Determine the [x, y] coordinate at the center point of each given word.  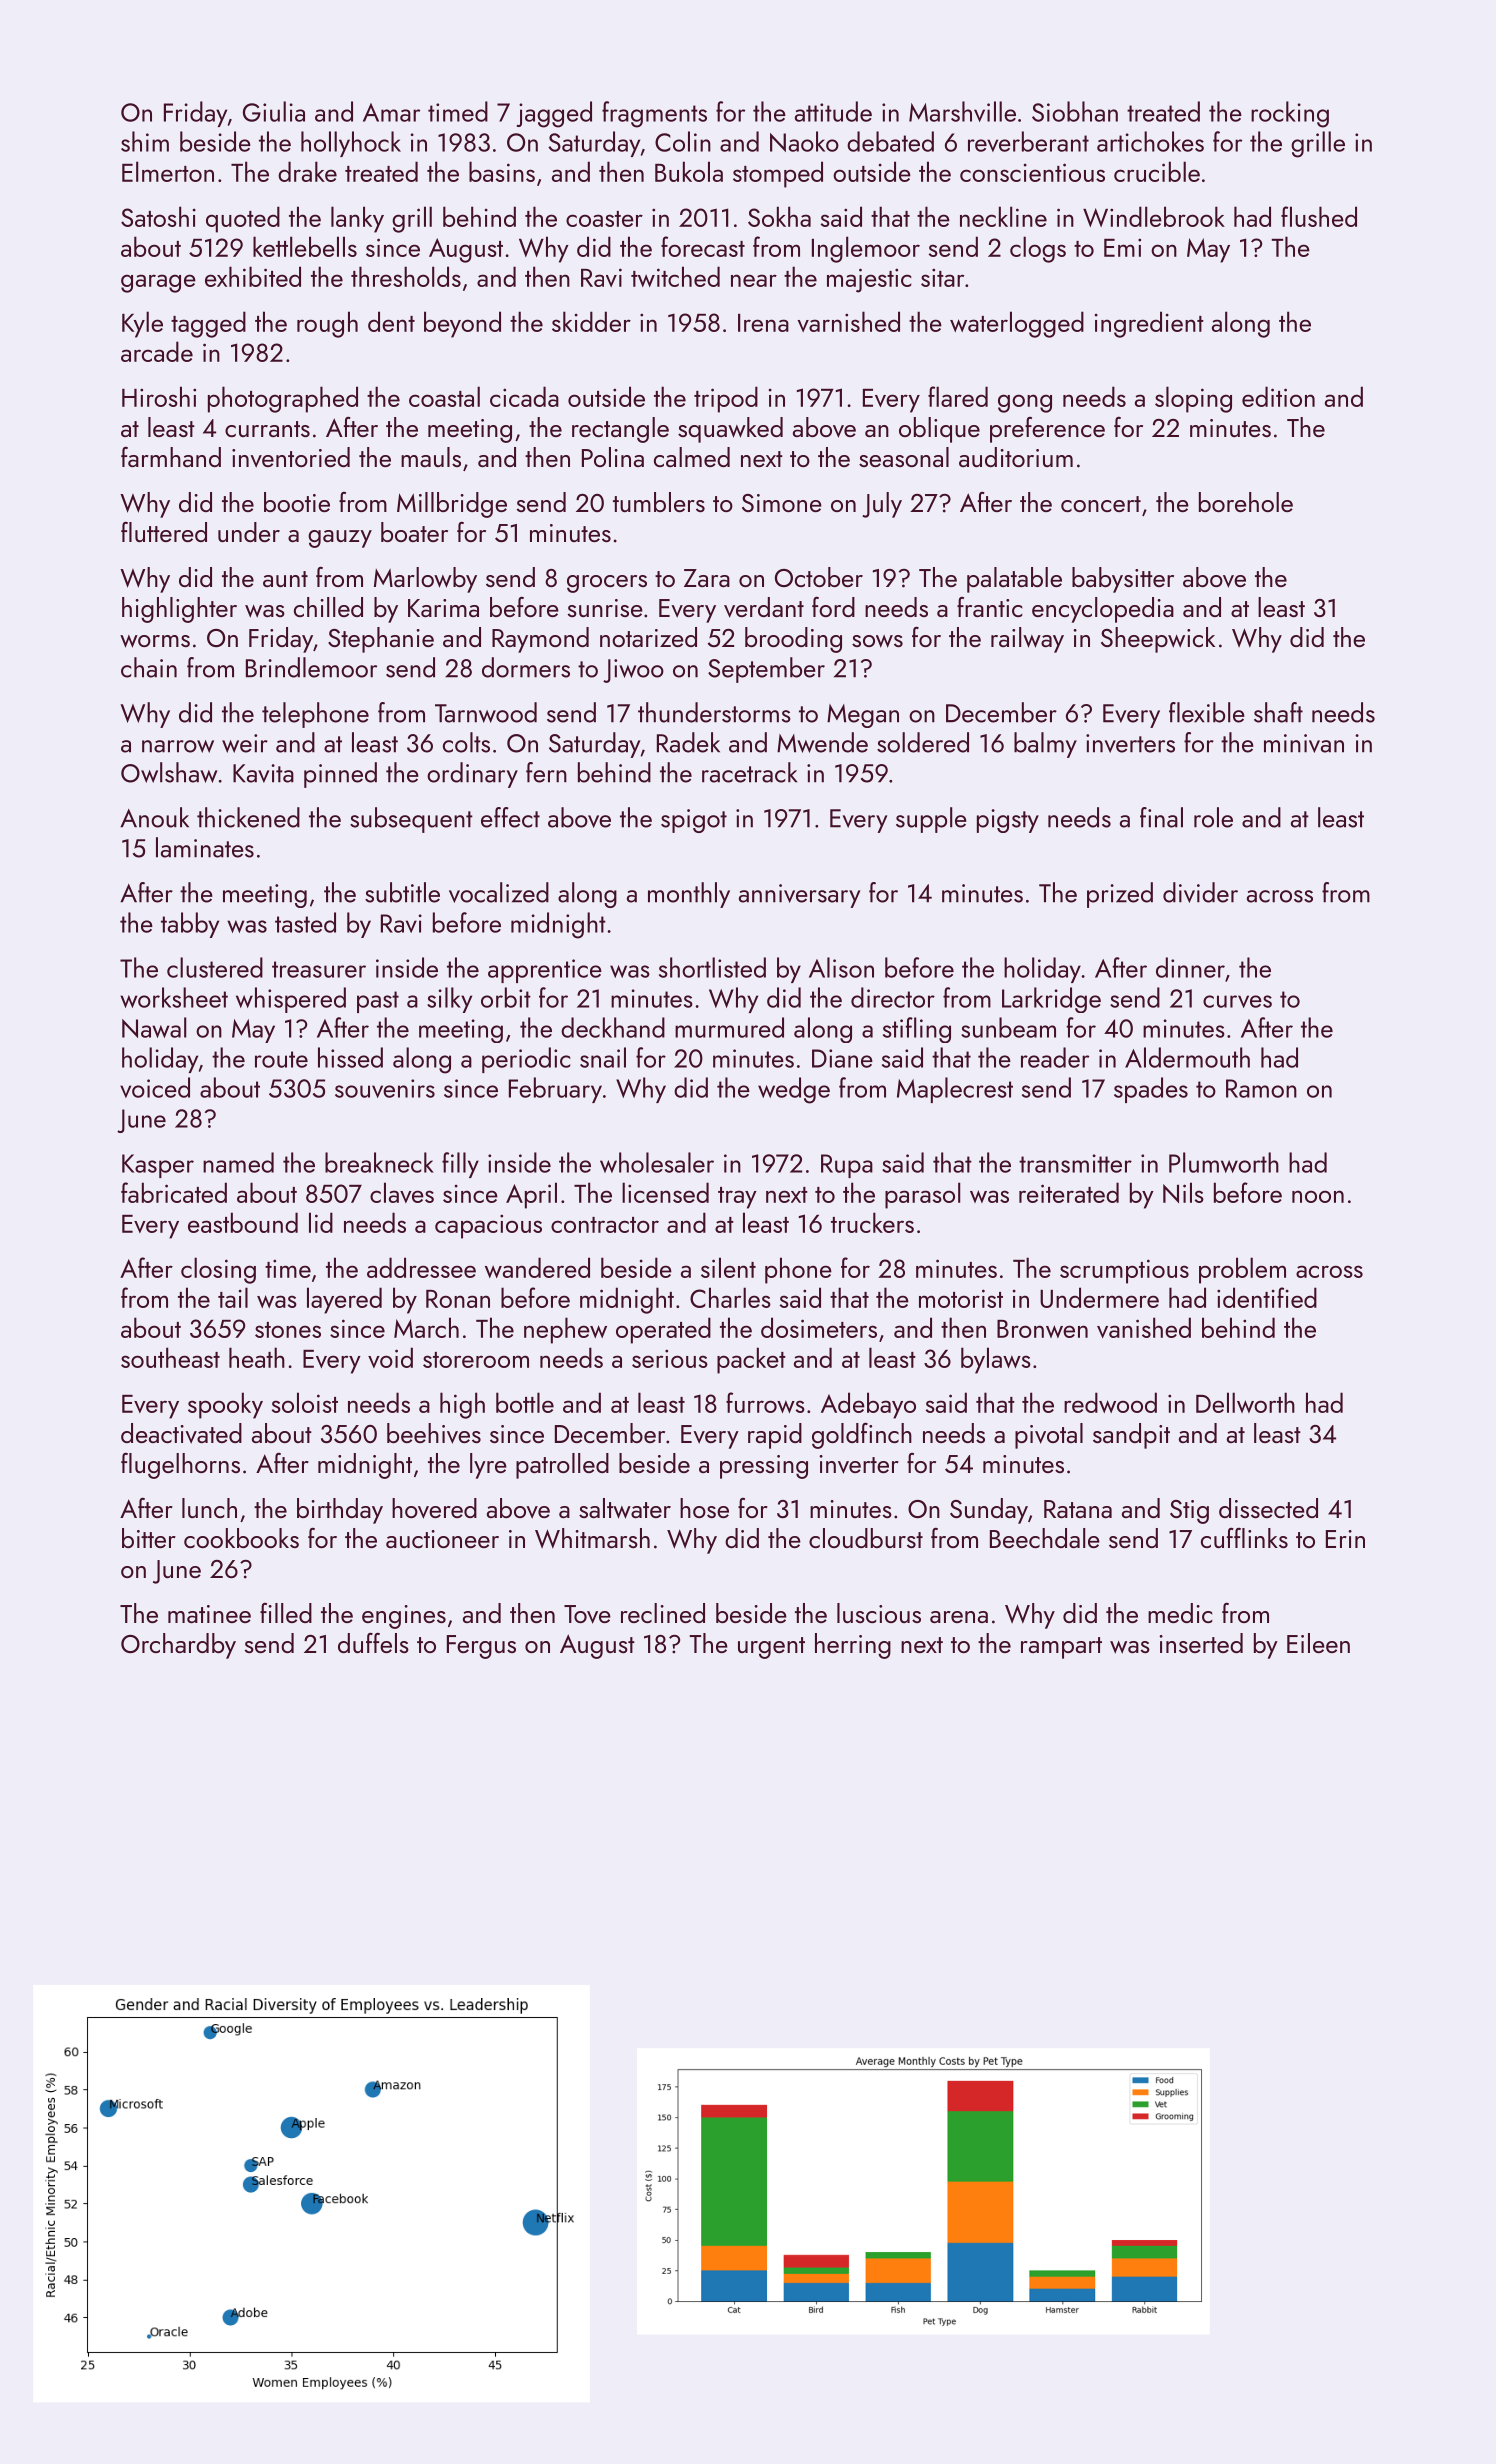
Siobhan [1075, 111]
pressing [764, 1467]
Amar [391, 112]
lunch [209, 1508]
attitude [833, 111]
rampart [1061, 1648]
